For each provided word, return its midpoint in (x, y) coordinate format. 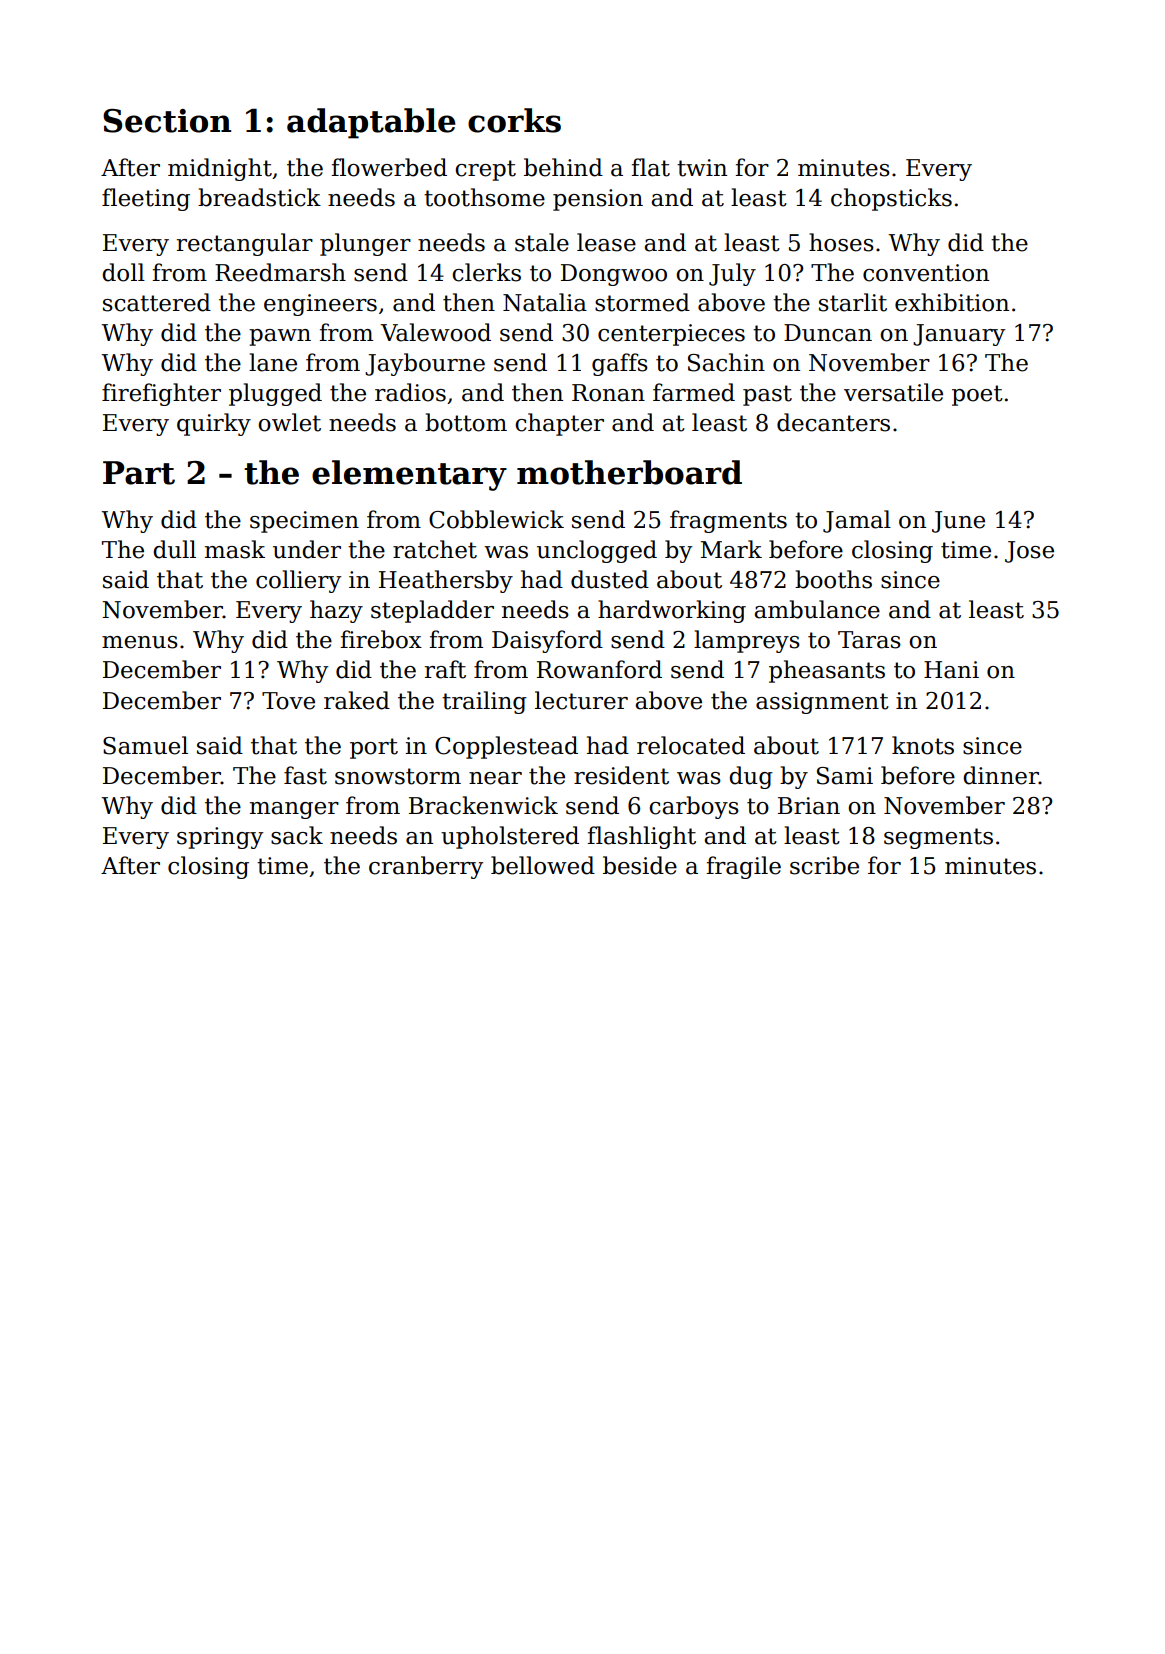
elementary (409, 475)
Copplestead (506, 747)
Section (167, 121)
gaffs (620, 364)
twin (702, 168)
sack (297, 835)
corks (514, 120)
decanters (833, 422)
